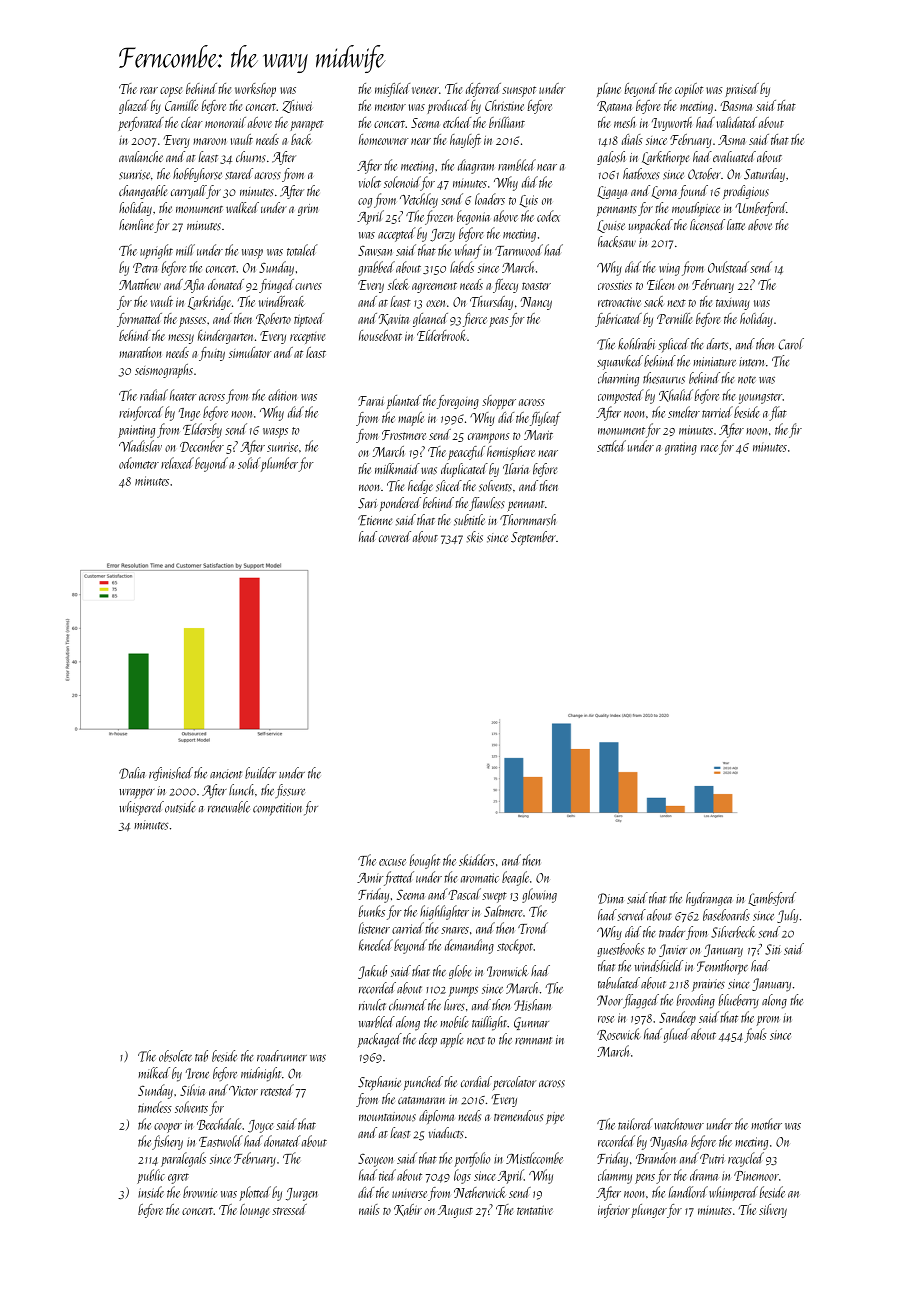 This screenshot has width=924, height=1308. What do you see at coordinates (141, 808) in the screenshot?
I see `whispered` at bounding box center [141, 808].
